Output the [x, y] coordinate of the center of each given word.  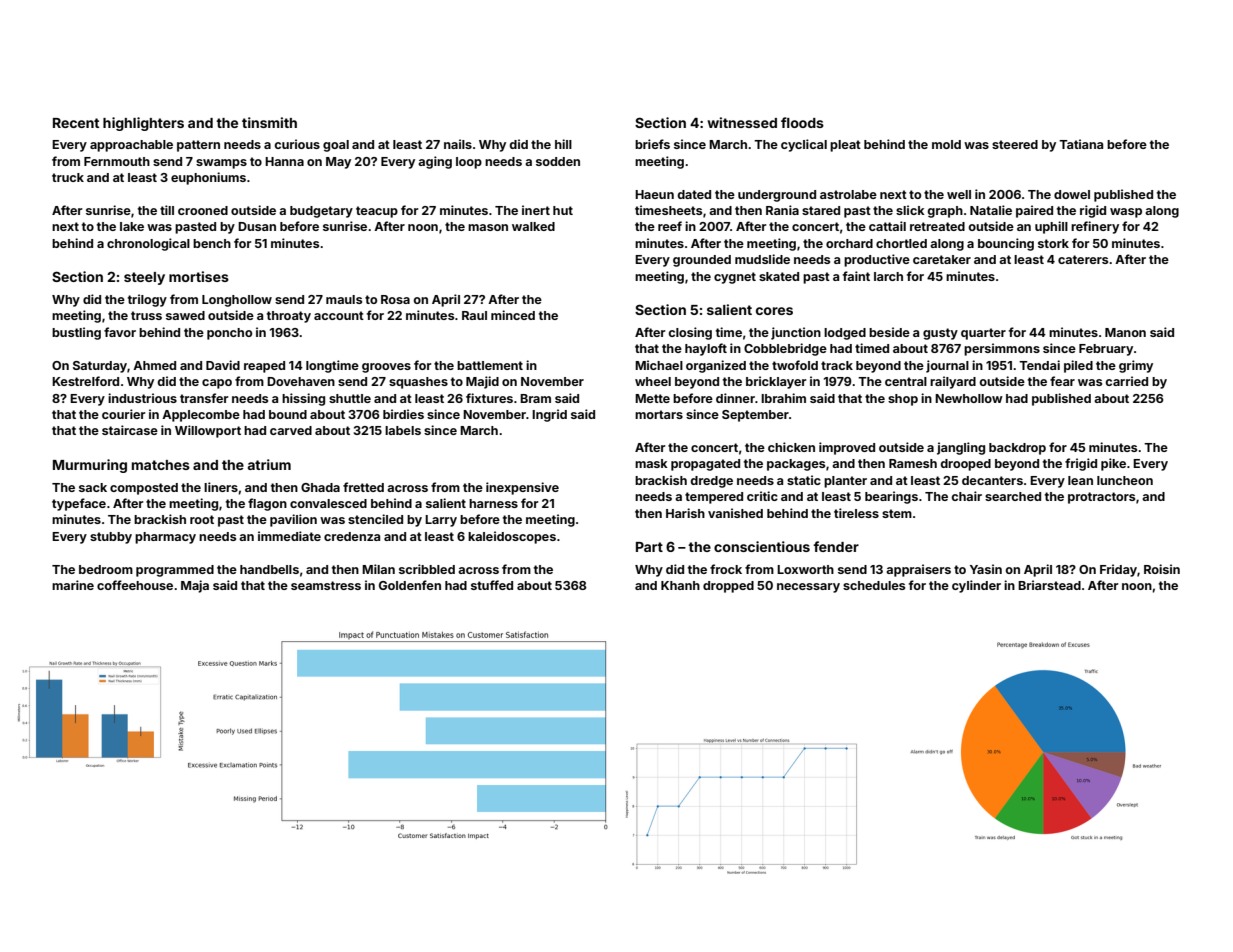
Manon [1125, 332]
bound [288, 414]
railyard [953, 382]
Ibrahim [783, 398]
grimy [1136, 366]
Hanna [284, 161]
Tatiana [1081, 144]
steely [144, 278]
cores [774, 311]
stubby [111, 538]
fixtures [489, 398]
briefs [652, 144]
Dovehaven [301, 381]
